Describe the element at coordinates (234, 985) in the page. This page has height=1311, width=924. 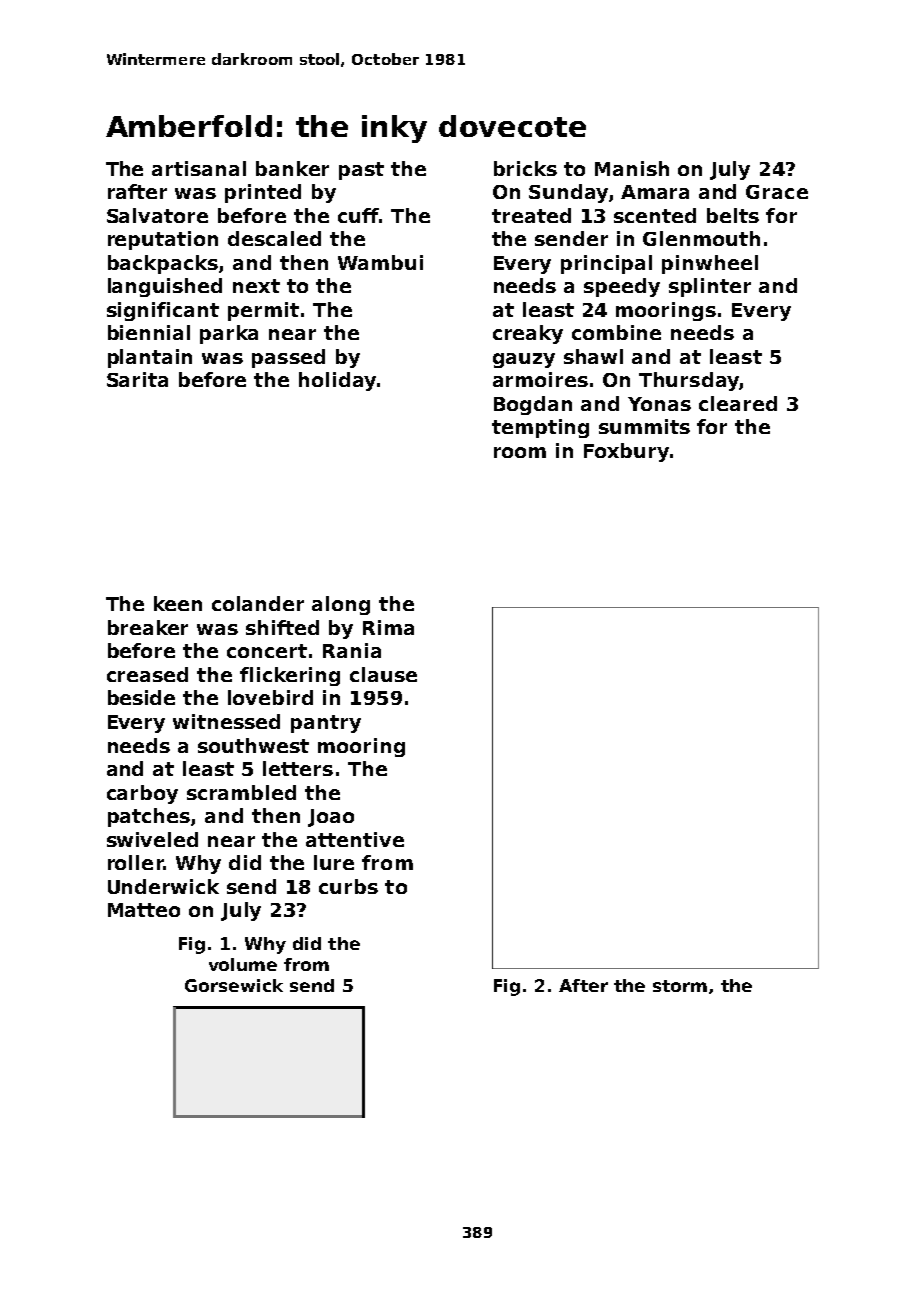
I see `Gorsewick` at that location.
